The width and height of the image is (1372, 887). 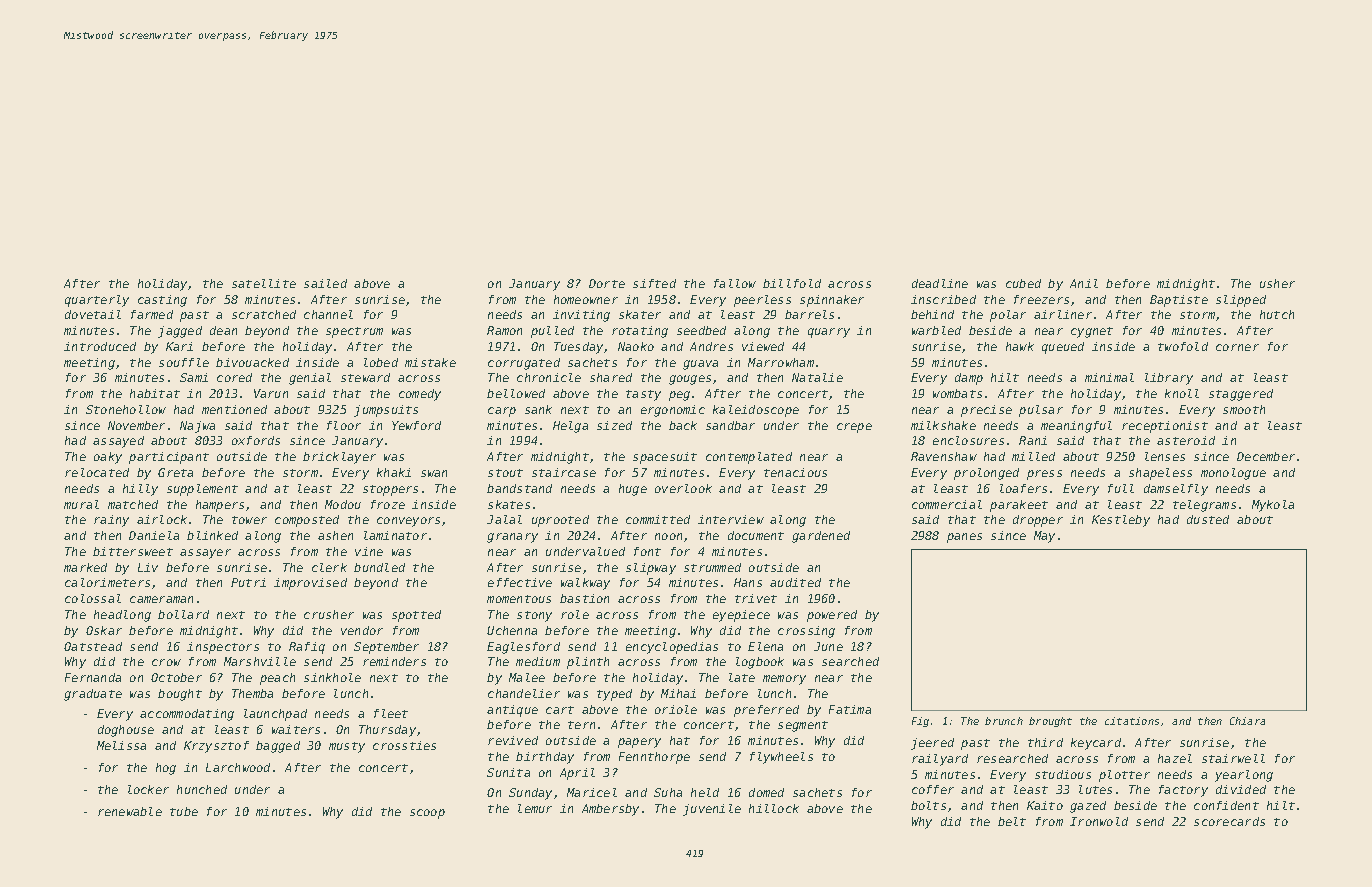 I want to click on Daniela, so click(x=154, y=535).
